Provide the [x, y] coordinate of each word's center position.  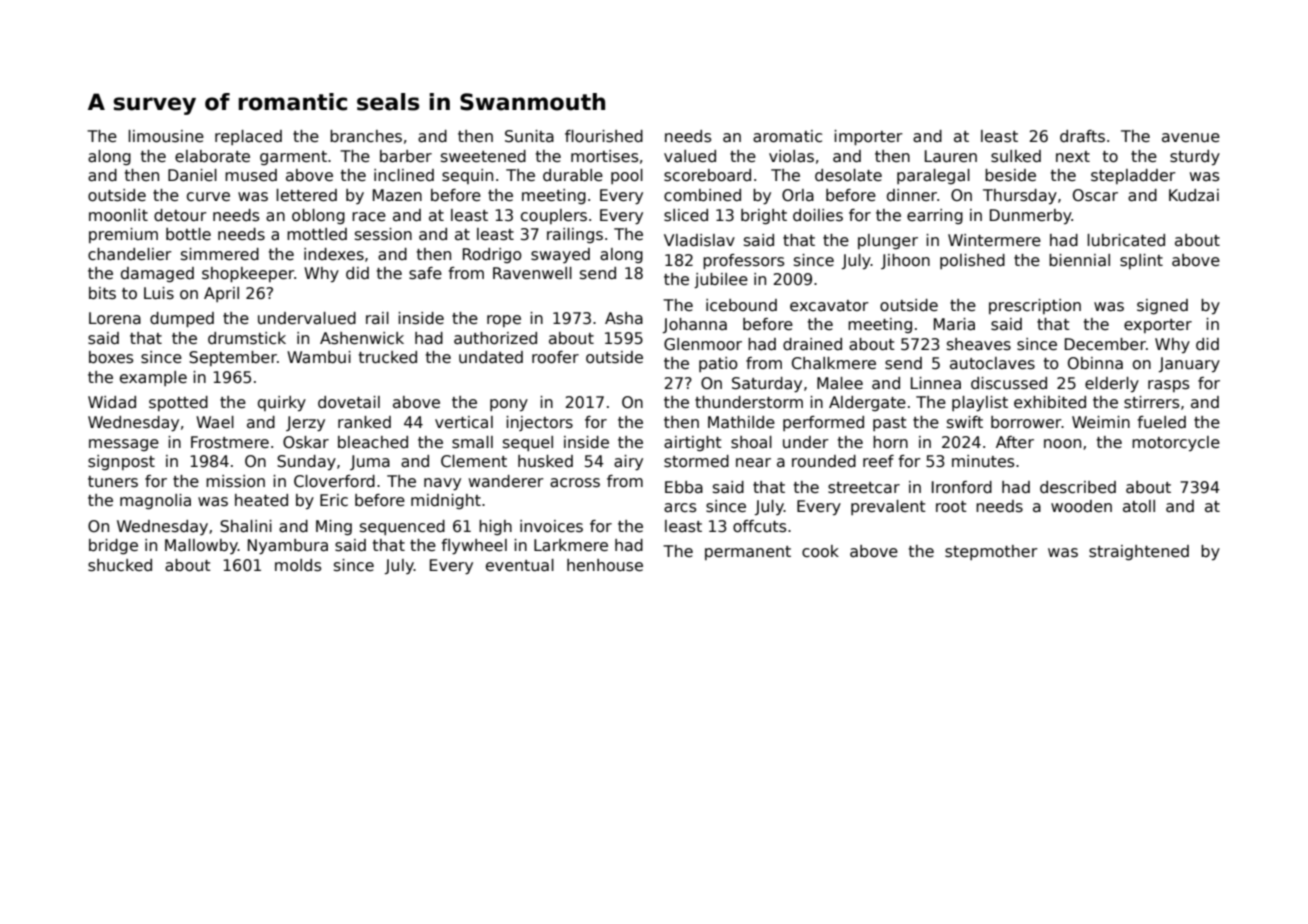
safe [425, 273]
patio [718, 364]
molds [298, 565]
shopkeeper [248, 274]
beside [1010, 175]
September [233, 358]
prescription [1035, 306]
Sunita [529, 136]
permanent [748, 553]
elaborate [212, 156]
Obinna [1095, 363]
